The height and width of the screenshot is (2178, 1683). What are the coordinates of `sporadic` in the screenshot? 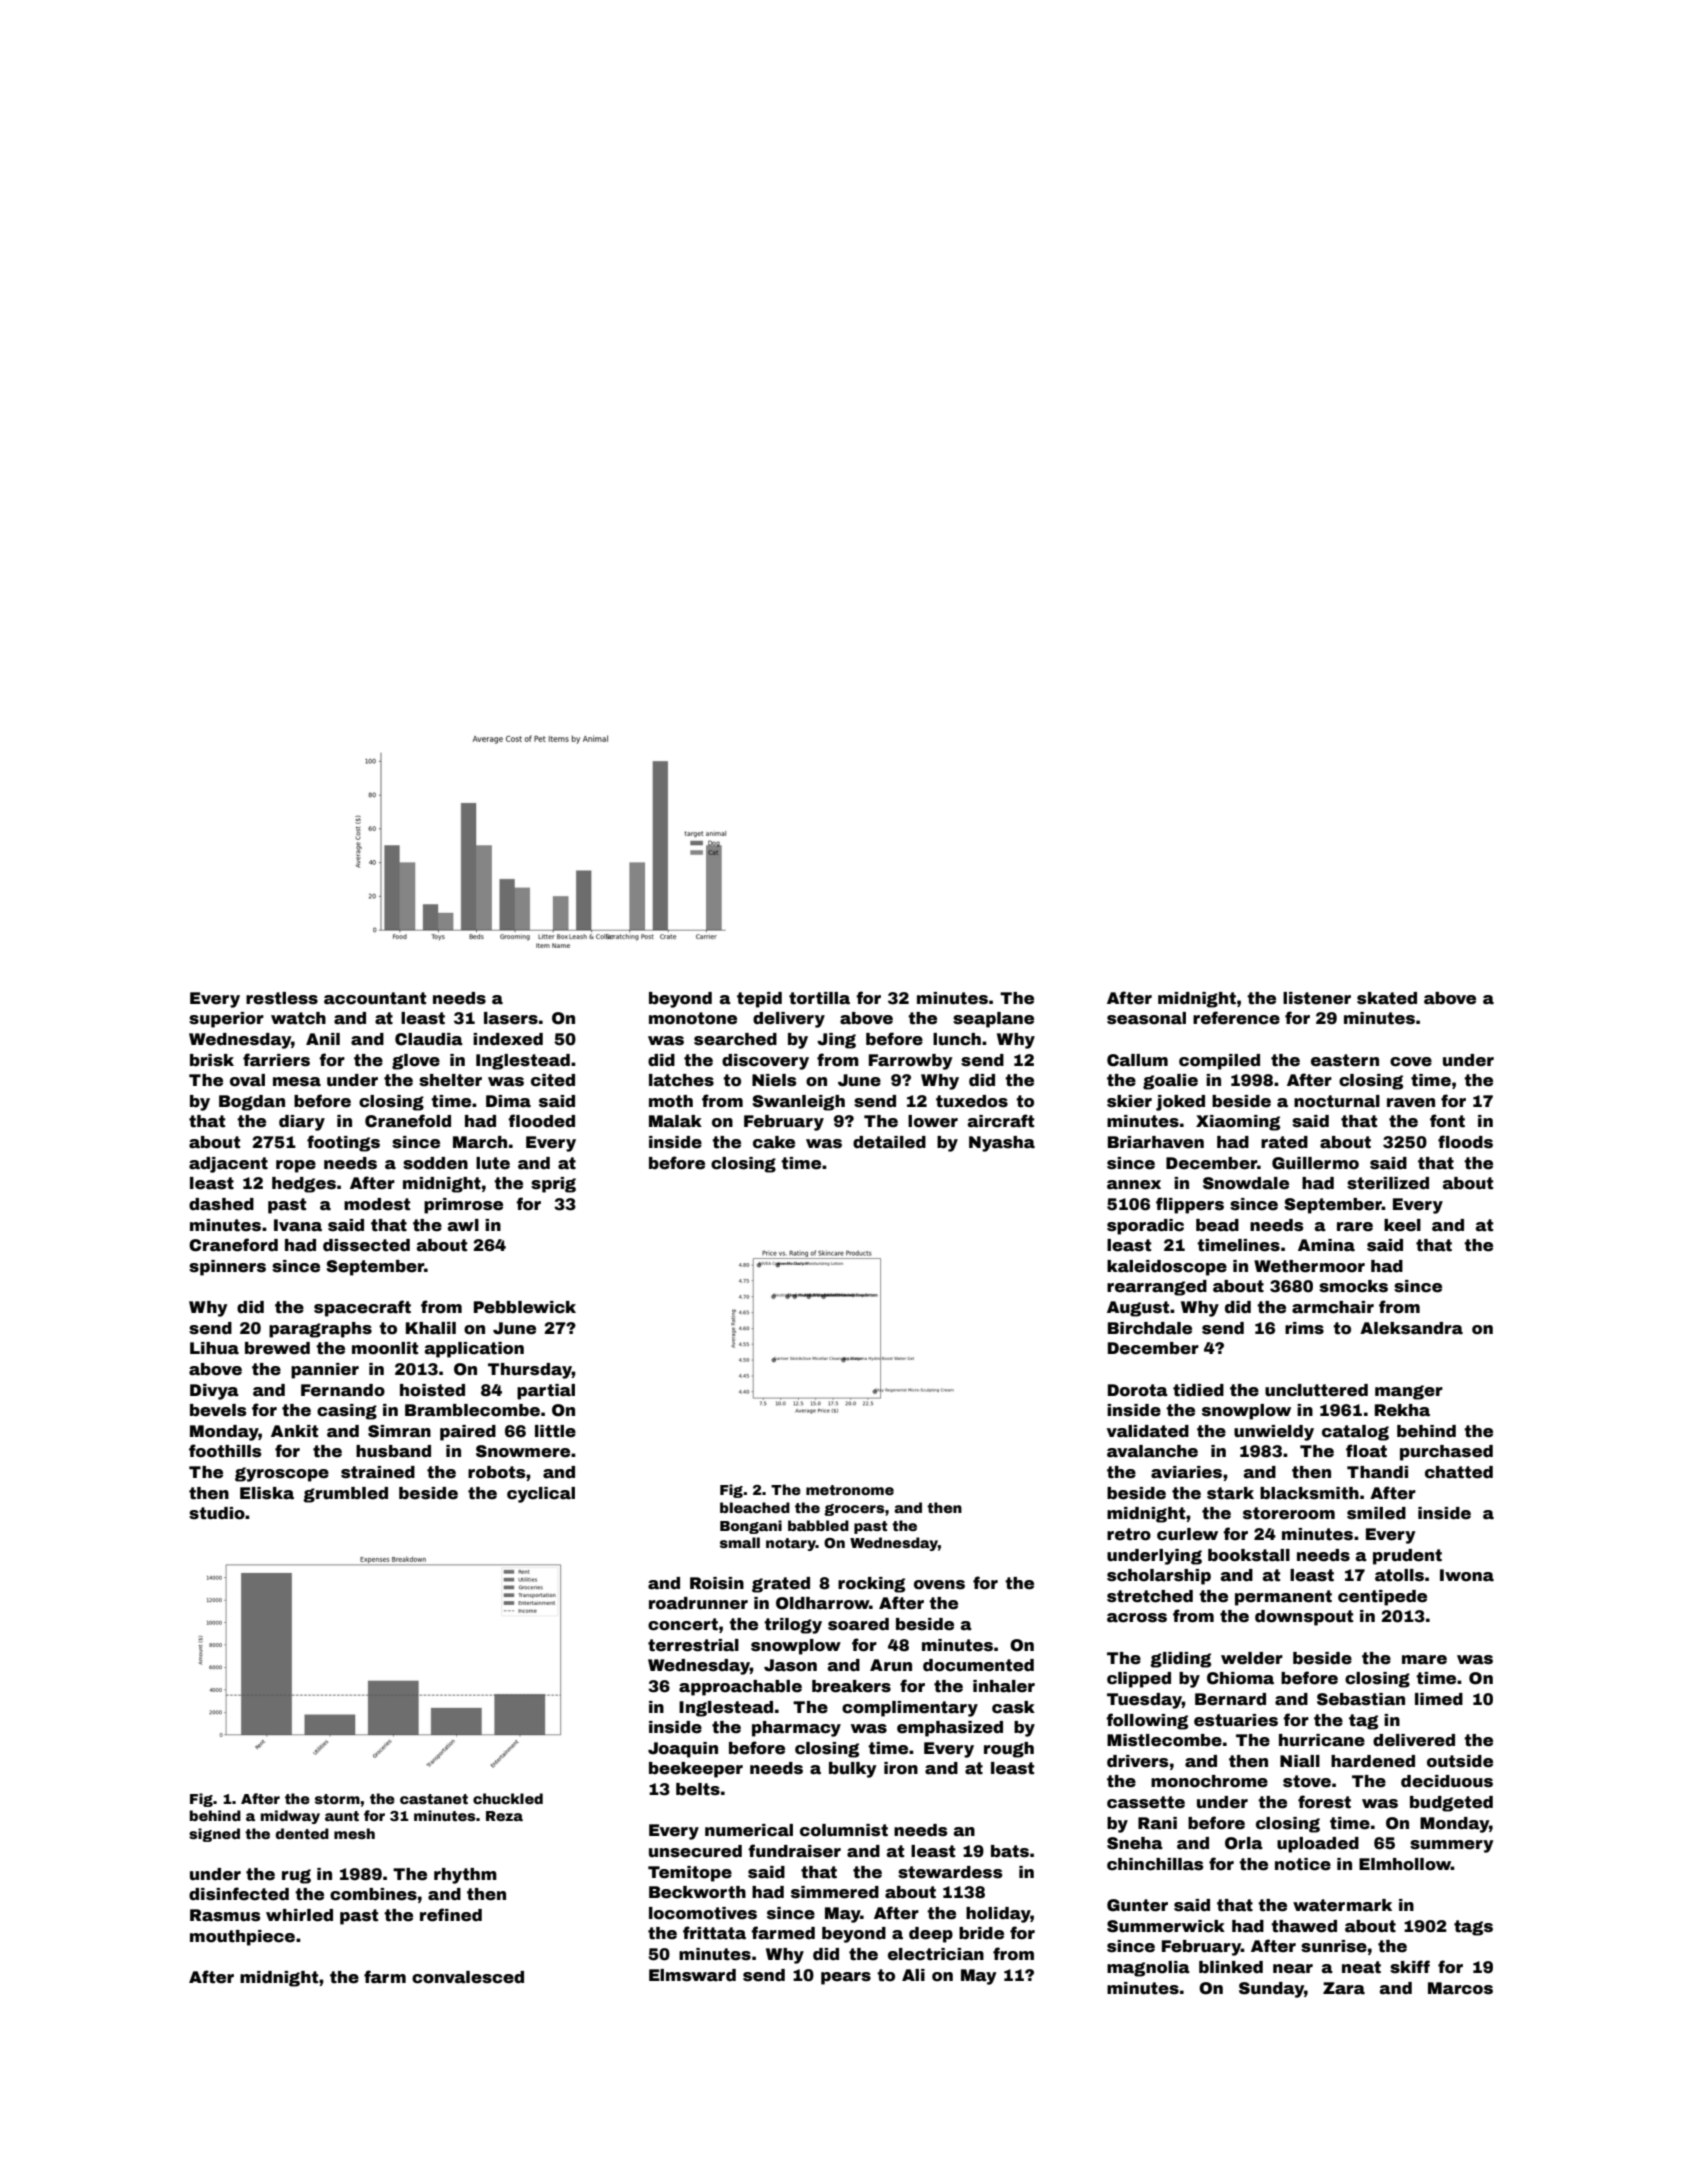 It's located at (1145, 1227).
